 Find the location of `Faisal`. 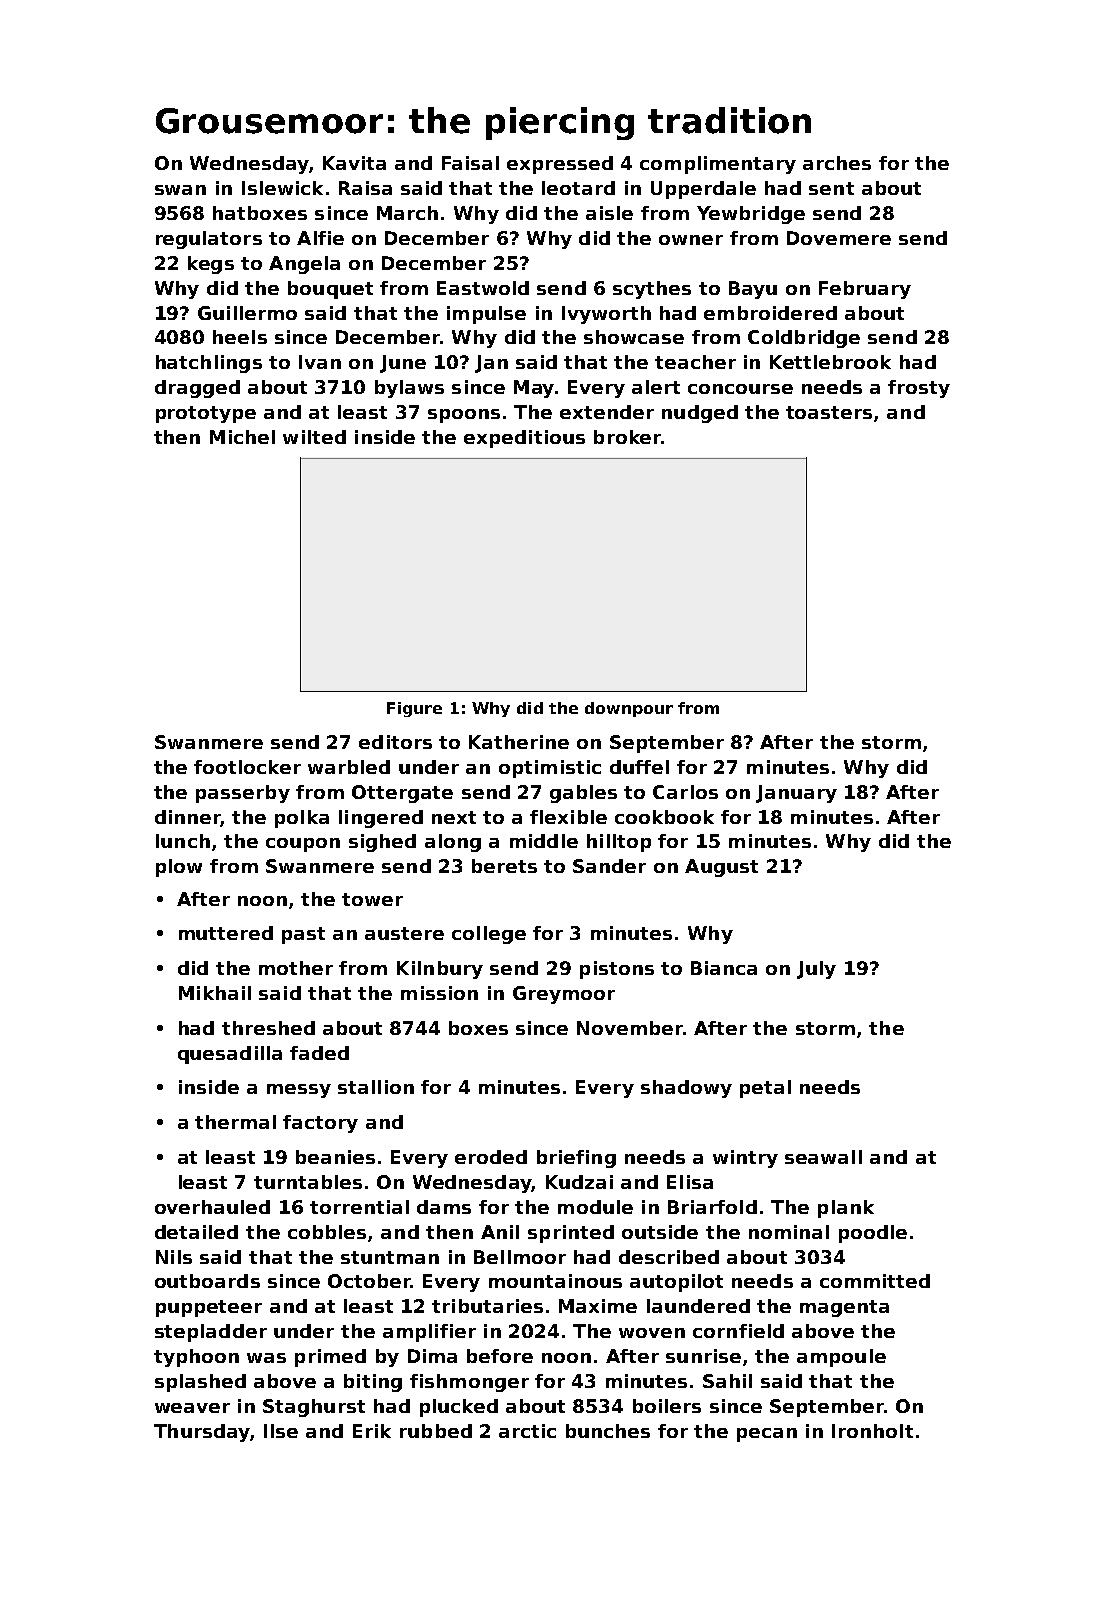

Faisal is located at coordinates (470, 163).
